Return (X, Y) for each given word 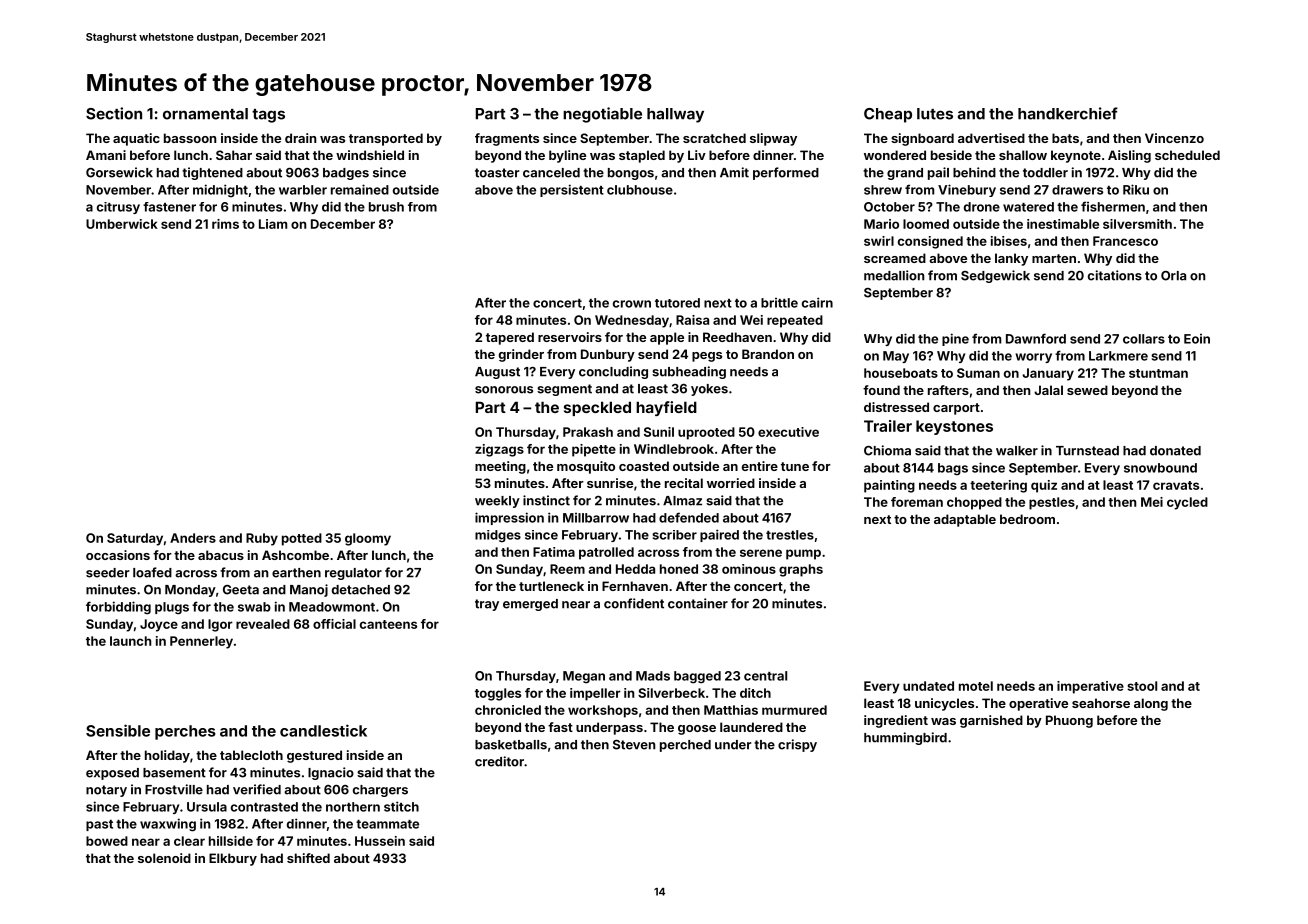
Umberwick (122, 224)
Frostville (174, 789)
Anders (193, 538)
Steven (634, 745)
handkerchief (1068, 113)
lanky (1011, 259)
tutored (677, 303)
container (698, 603)
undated (928, 686)
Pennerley (201, 642)
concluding (613, 372)
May (896, 357)
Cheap (888, 115)
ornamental (205, 114)
